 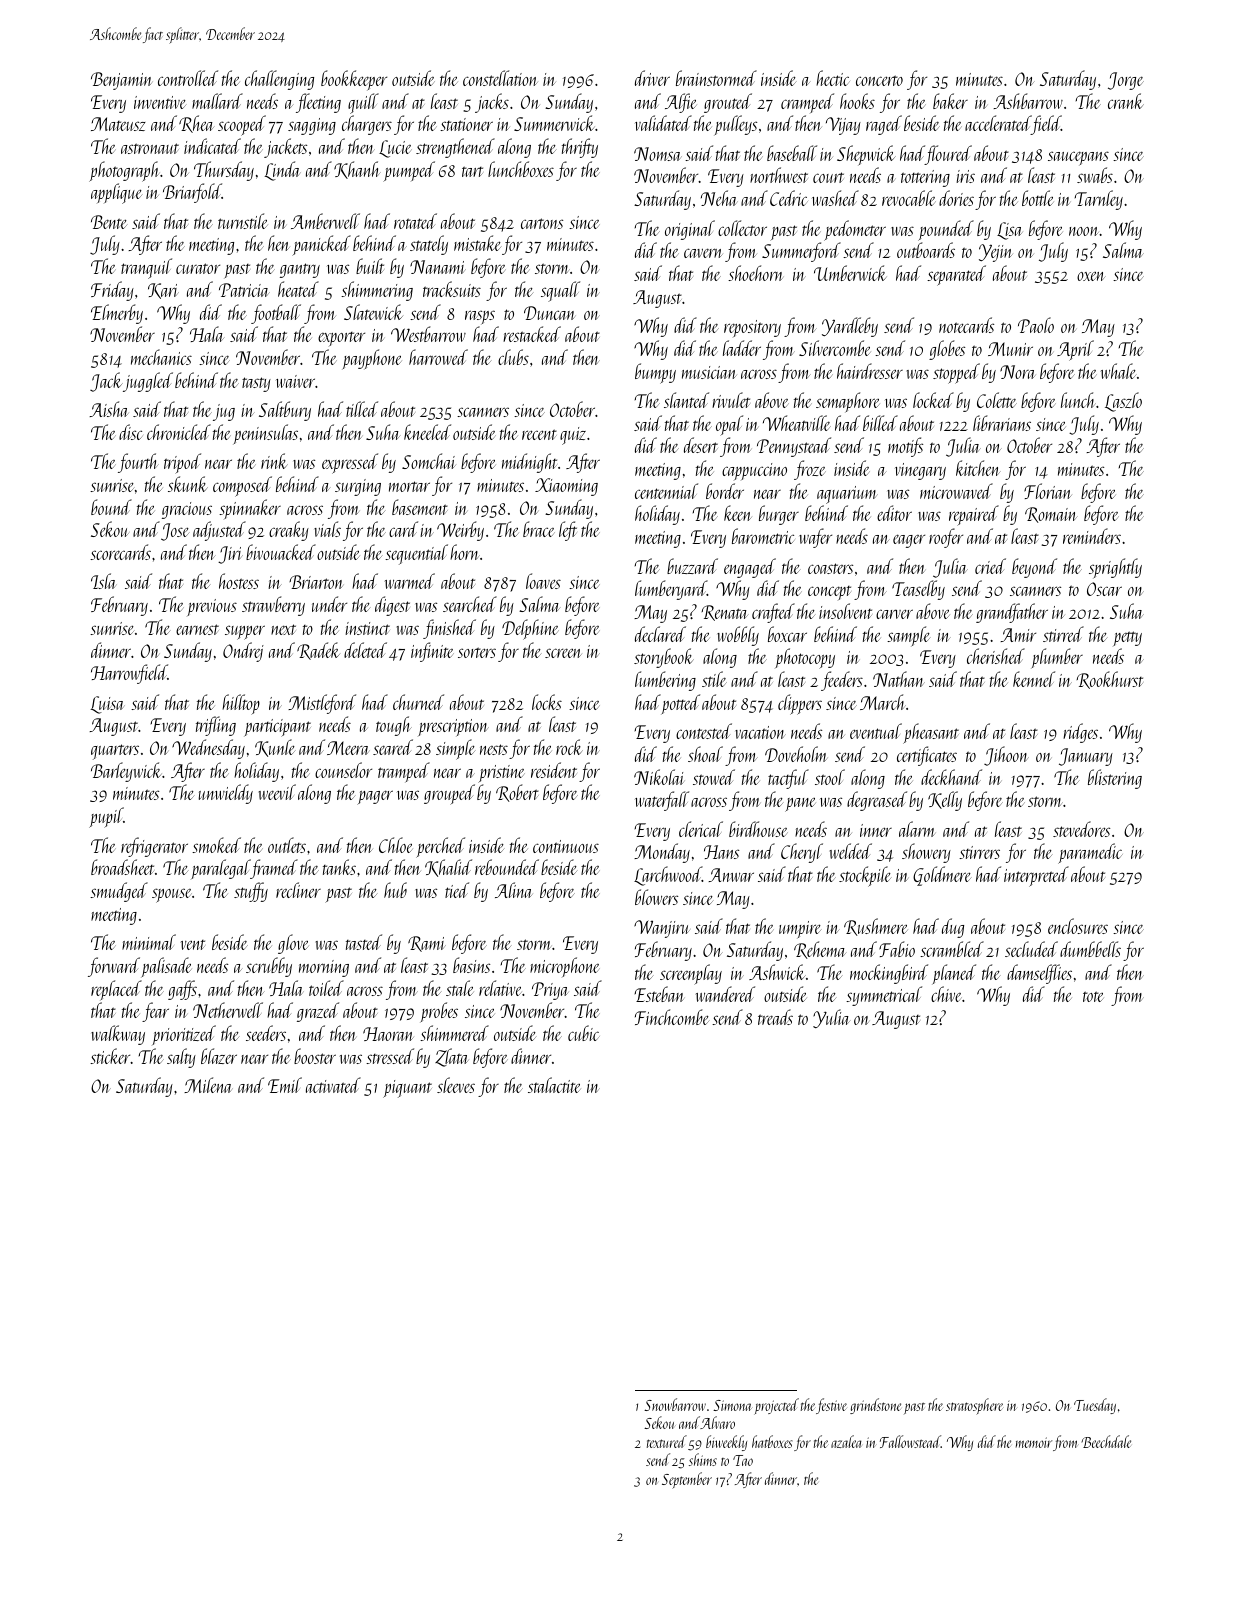 I want to click on shims, so click(x=703, y=1459).
